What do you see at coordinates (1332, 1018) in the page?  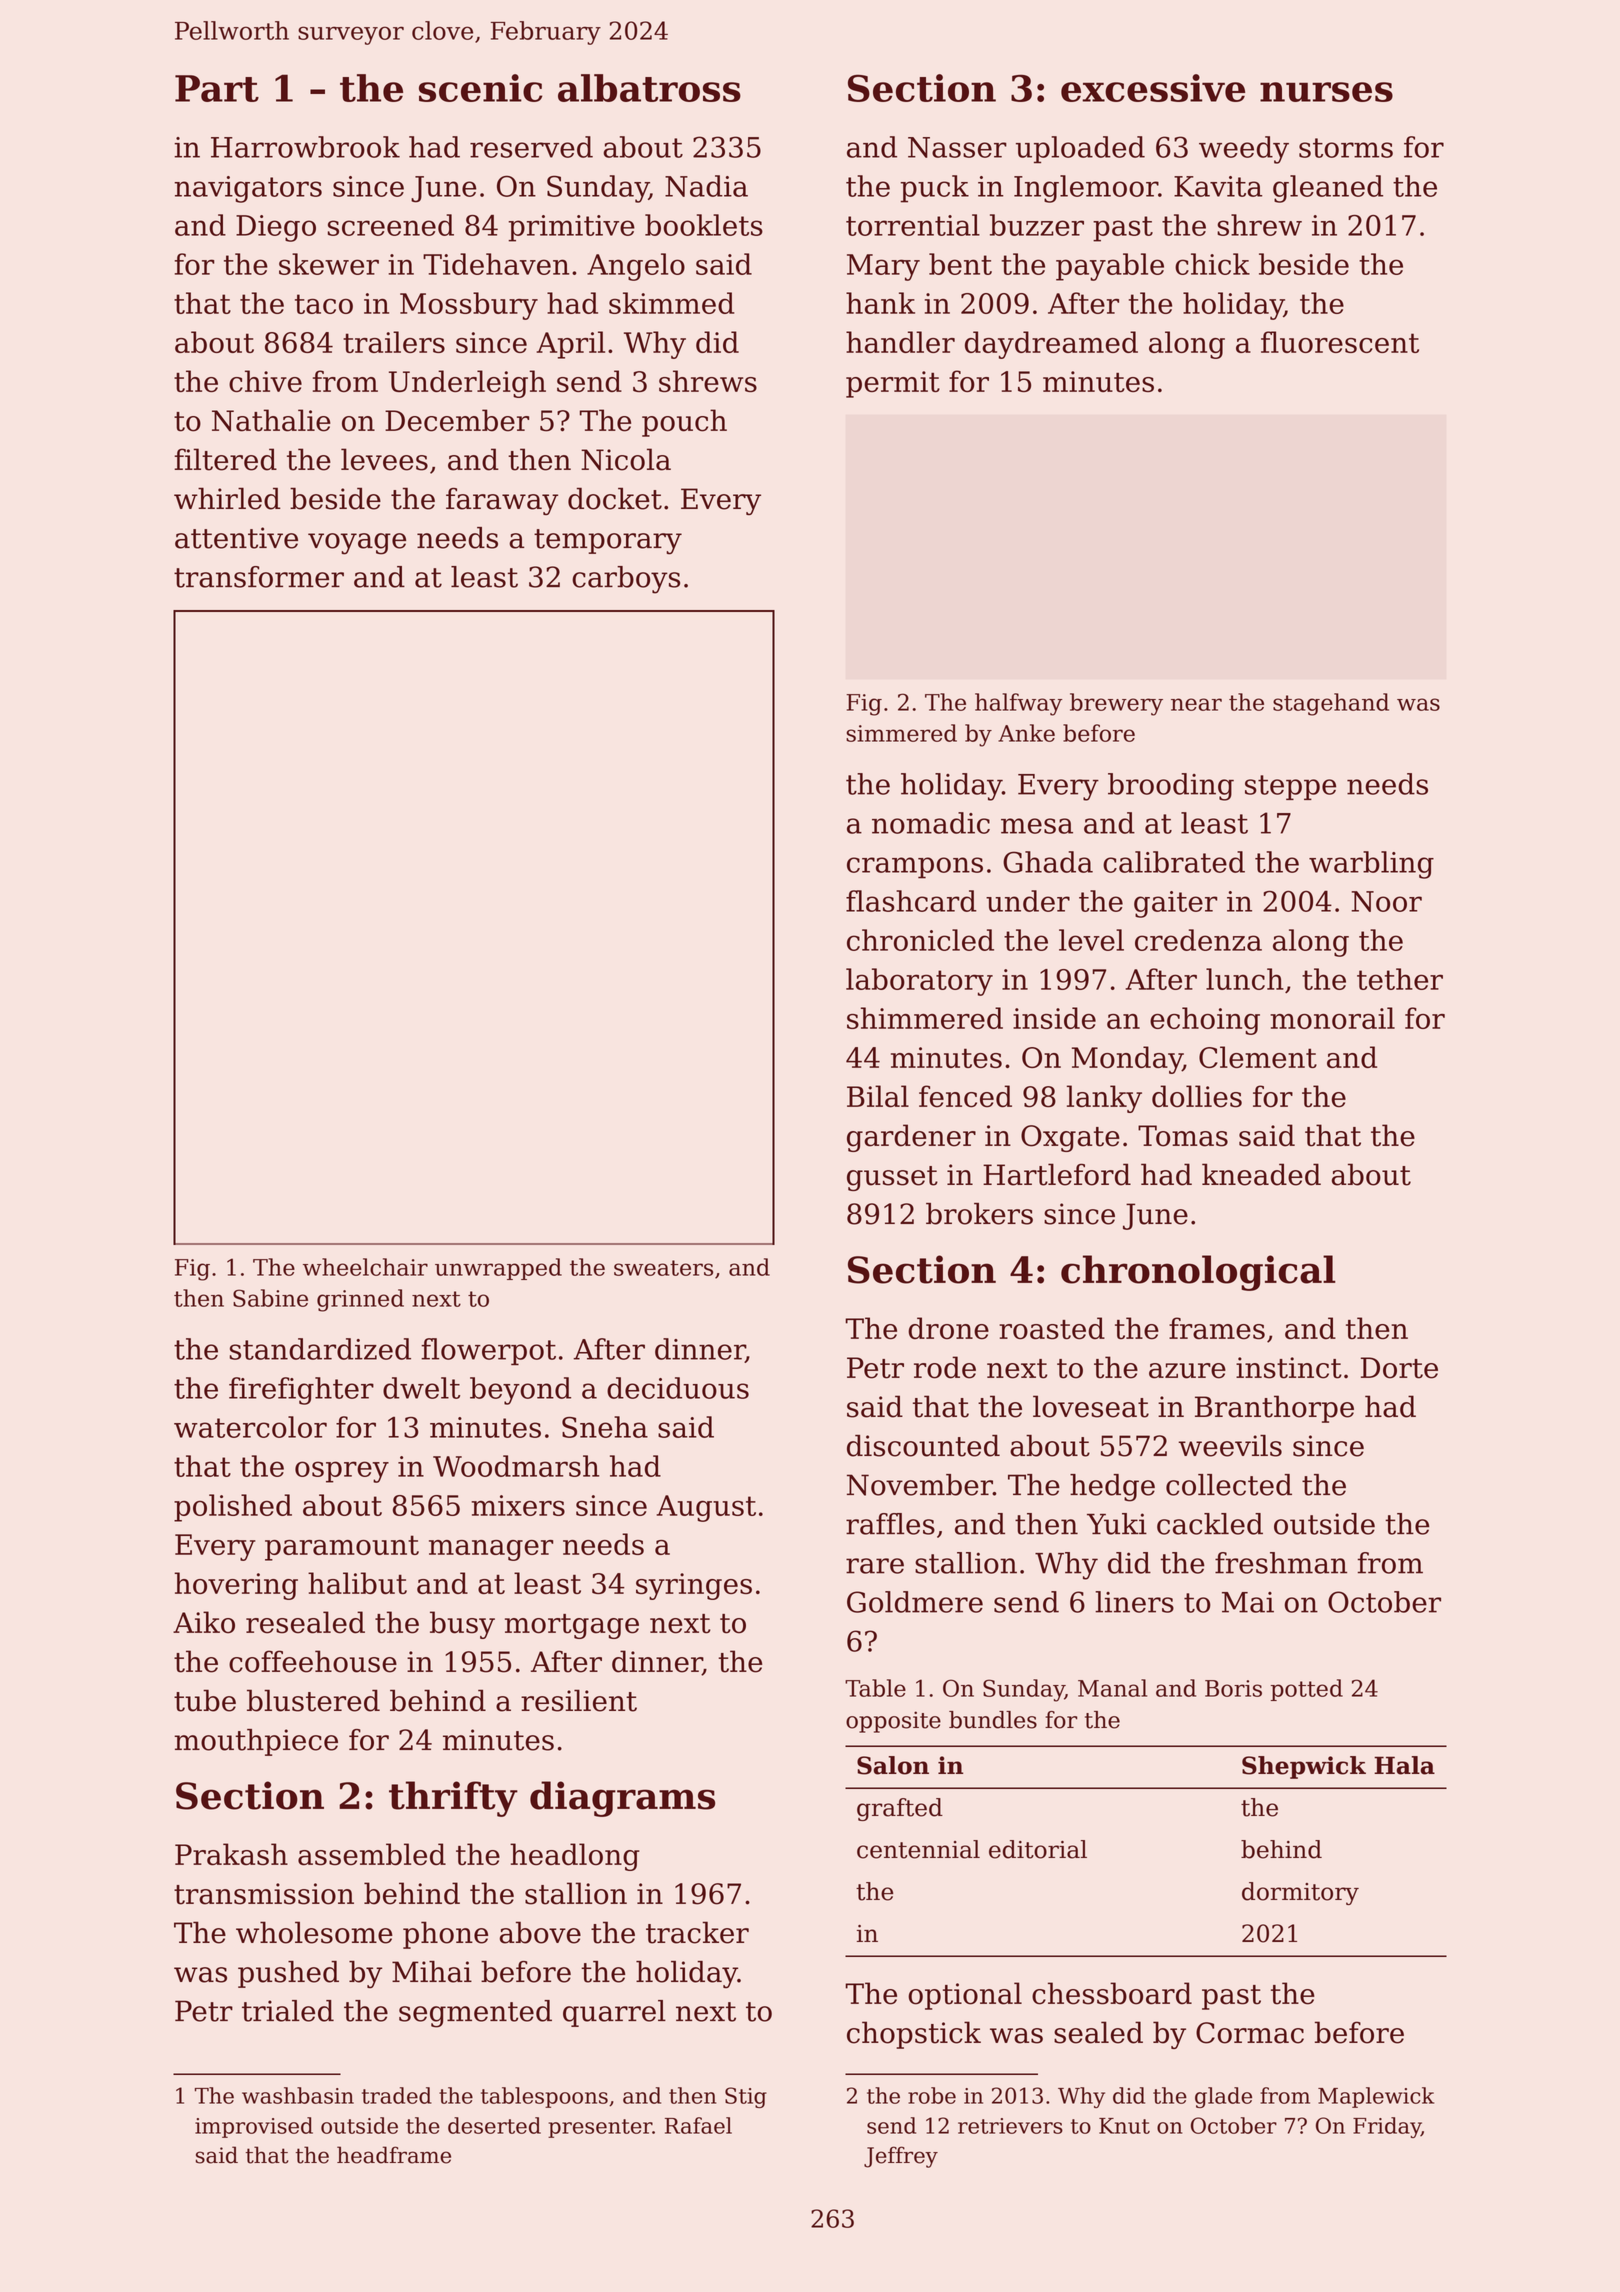 I see `monorail` at bounding box center [1332, 1018].
